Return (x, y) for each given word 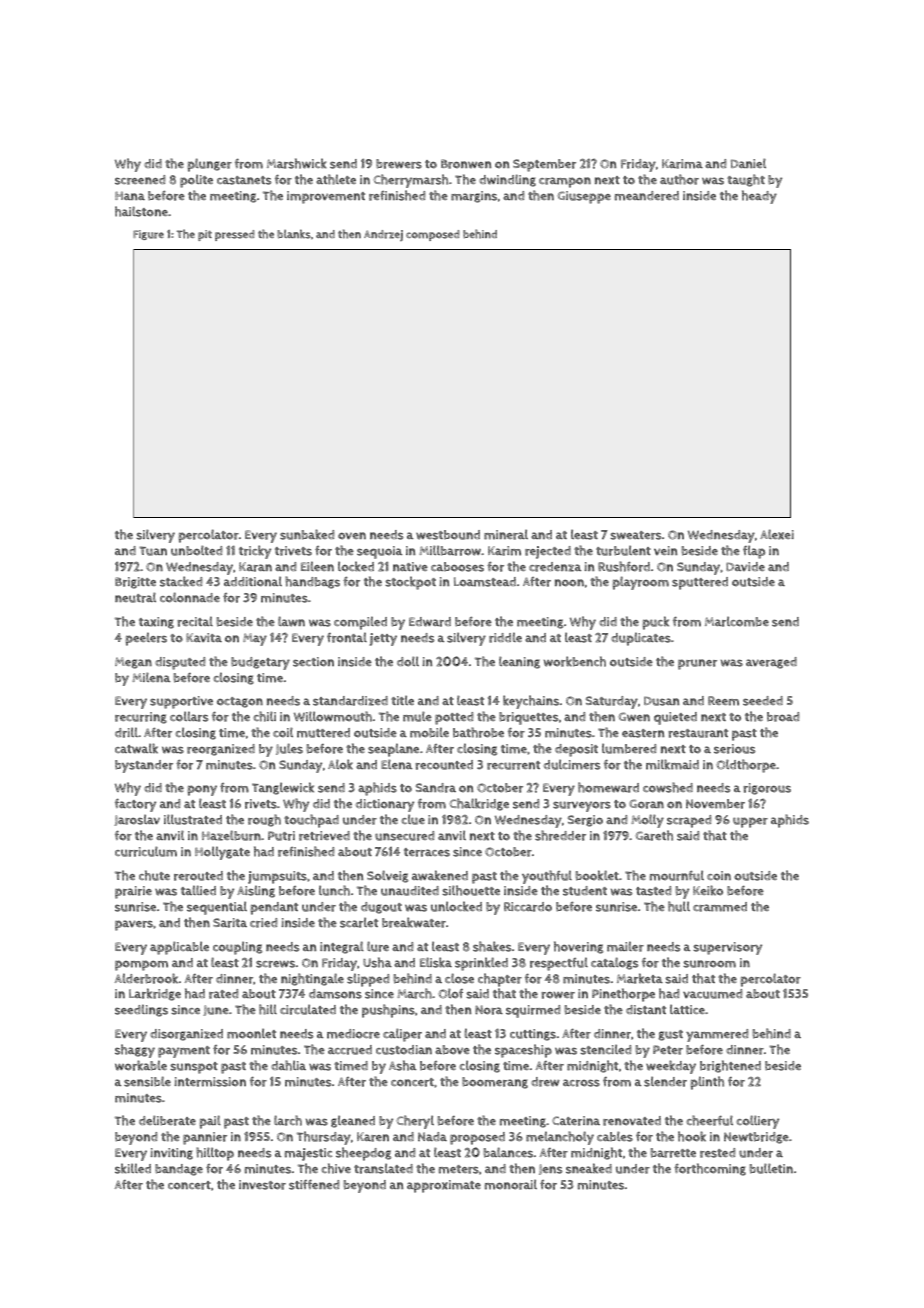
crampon (565, 182)
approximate (444, 1186)
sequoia (380, 552)
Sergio (585, 821)
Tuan (153, 551)
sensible (147, 1081)
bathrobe (478, 732)
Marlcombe (737, 621)
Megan (133, 663)
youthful (547, 877)
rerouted (198, 876)
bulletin (771, 1168)
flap (754, 552)
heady (759, 197)
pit (205, 235)
